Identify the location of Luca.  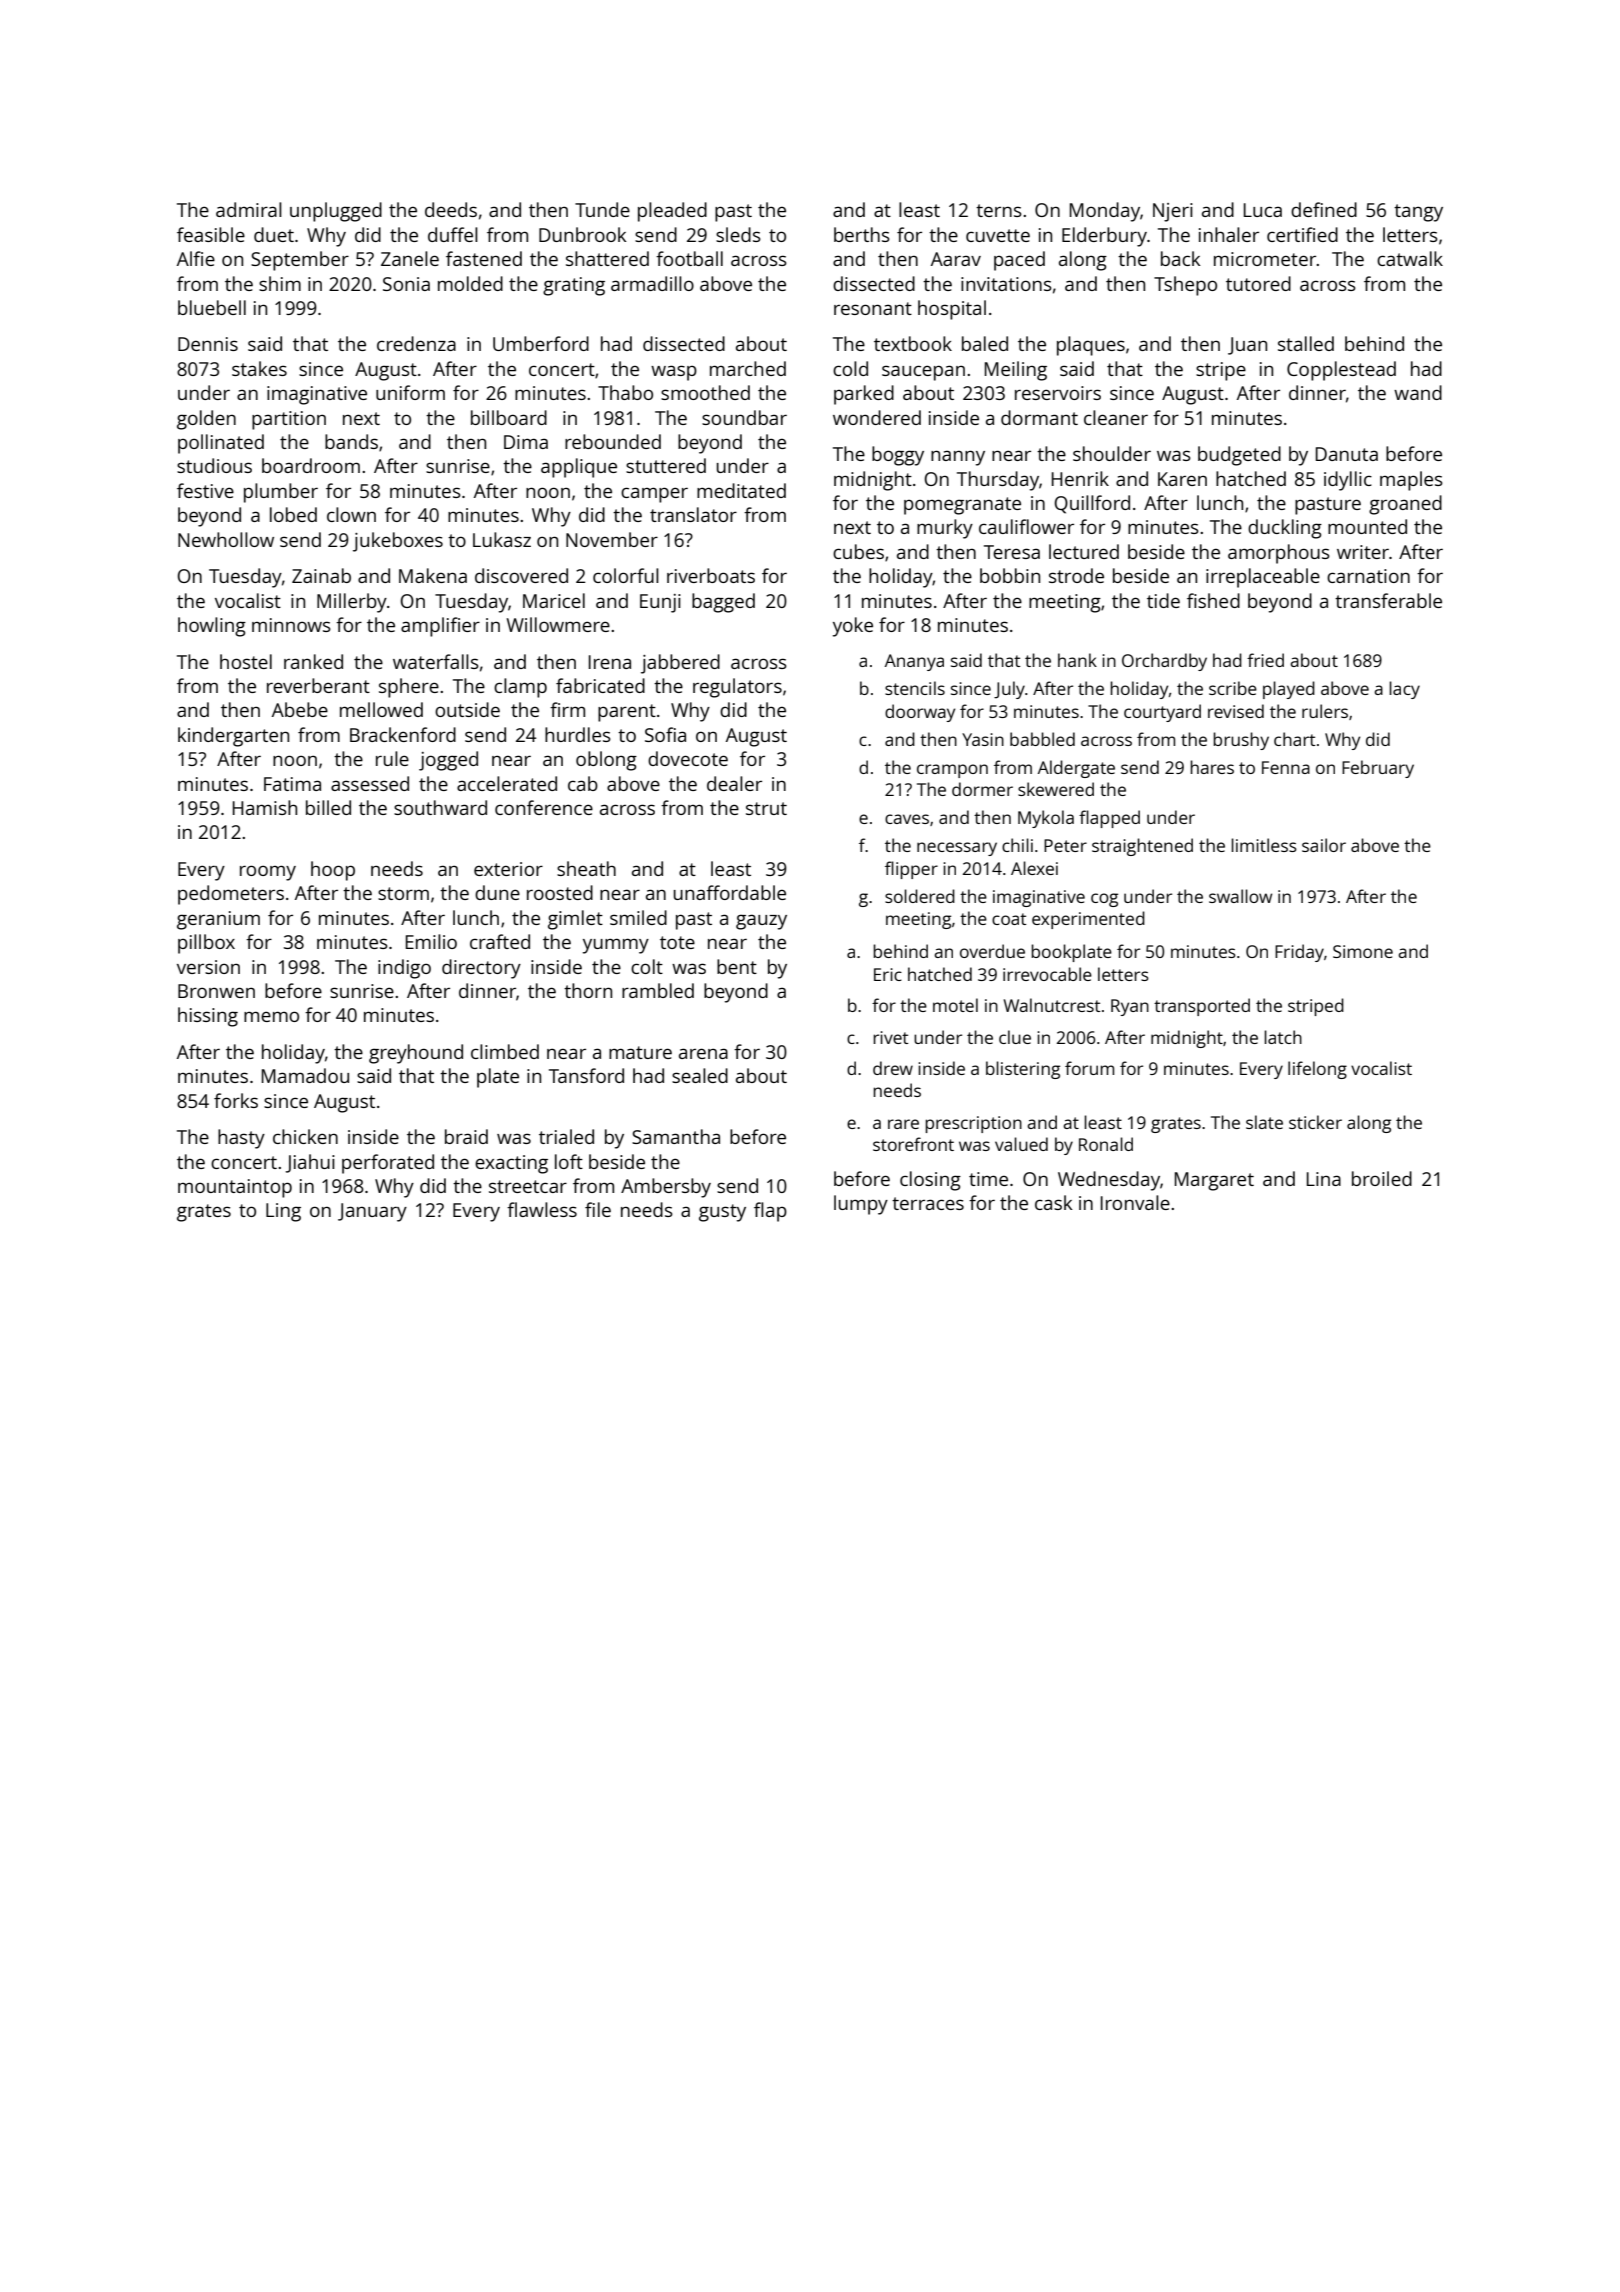
(1263, 210).
